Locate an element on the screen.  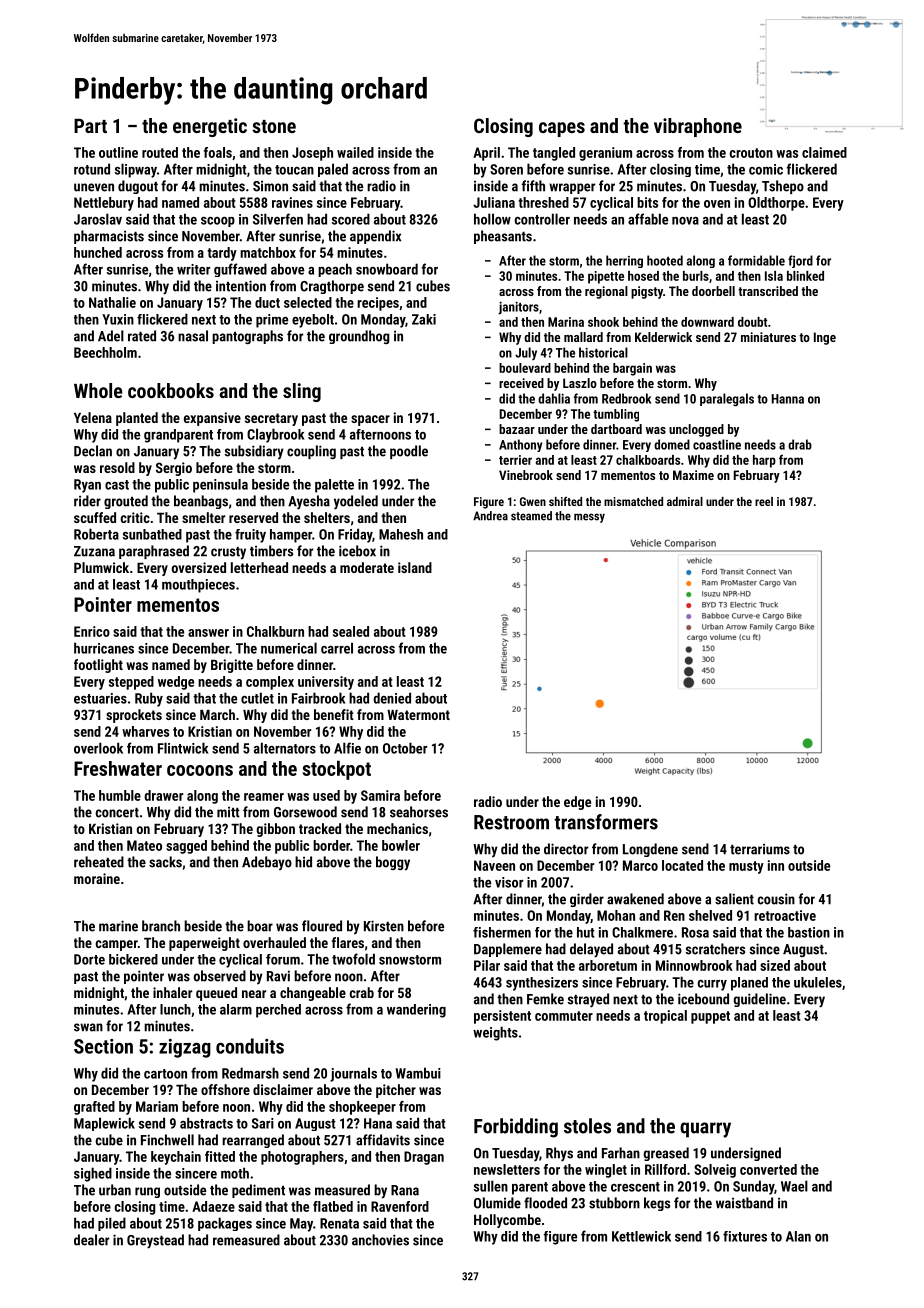
capes is located at coordinates (562, 129).
